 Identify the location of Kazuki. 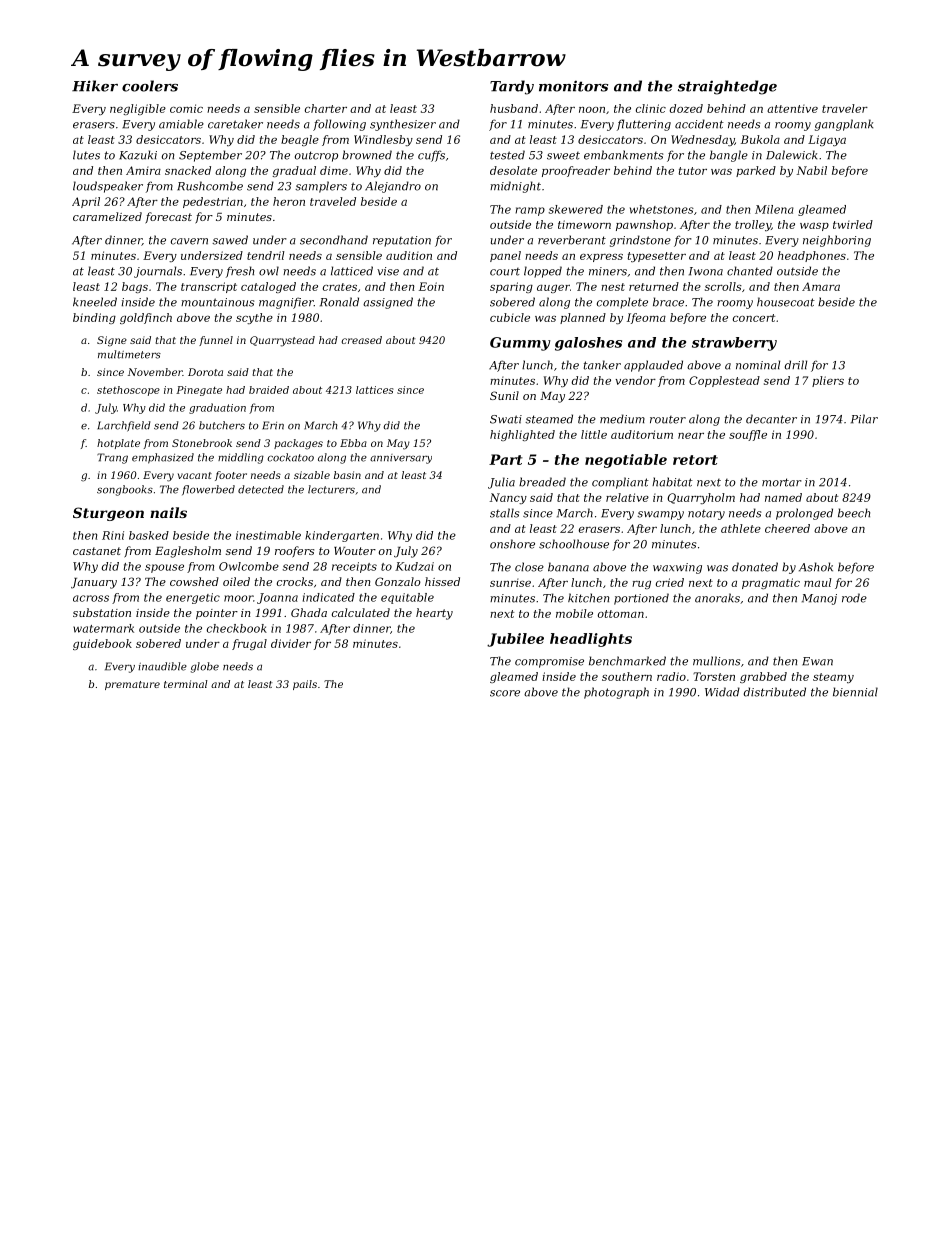
(138, 155).
